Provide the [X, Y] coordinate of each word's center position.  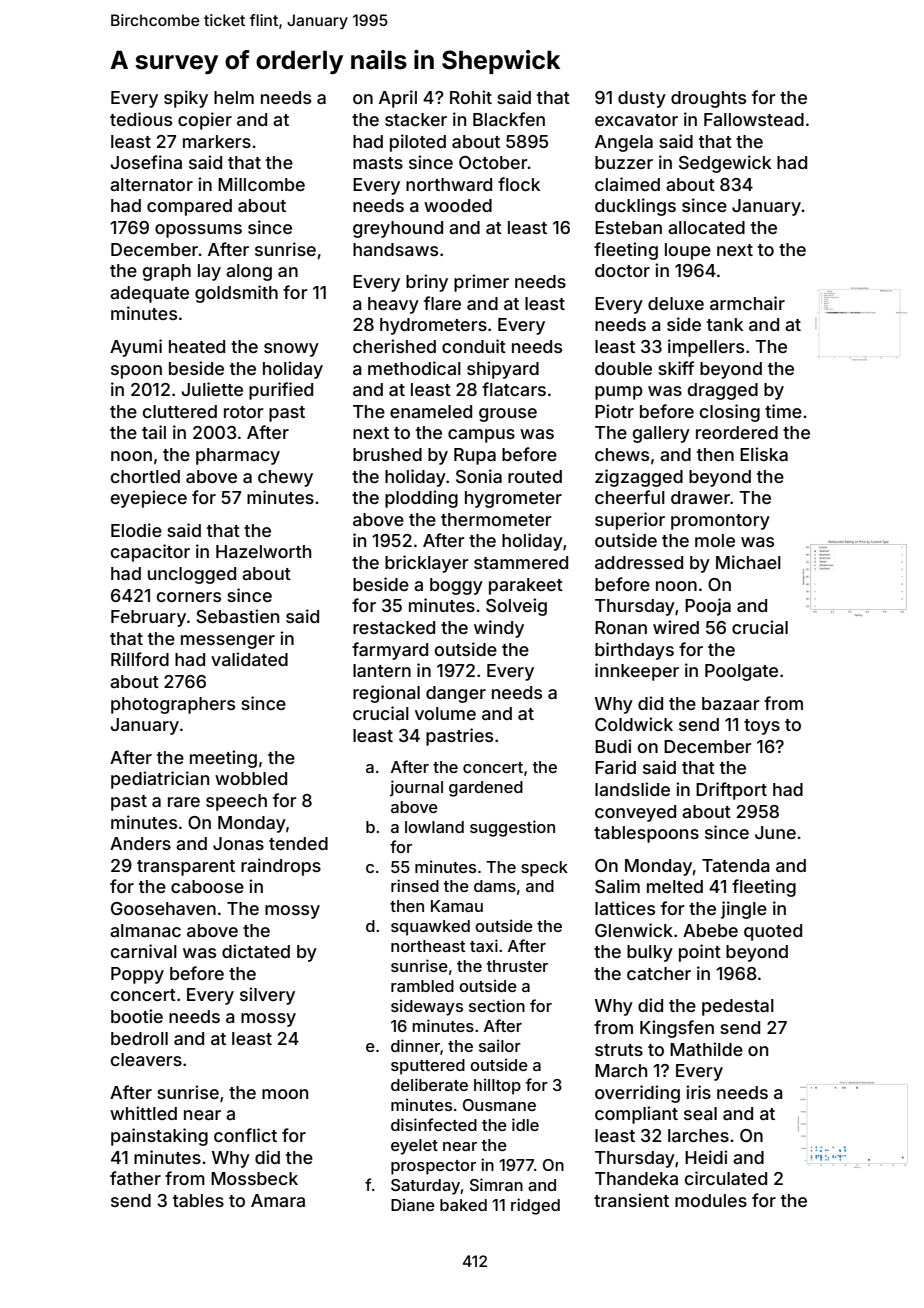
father [135, 1178]
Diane [413, 1204]
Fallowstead [754, 119]
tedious [141, 119]
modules [711, 1200]
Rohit [471, 97]
